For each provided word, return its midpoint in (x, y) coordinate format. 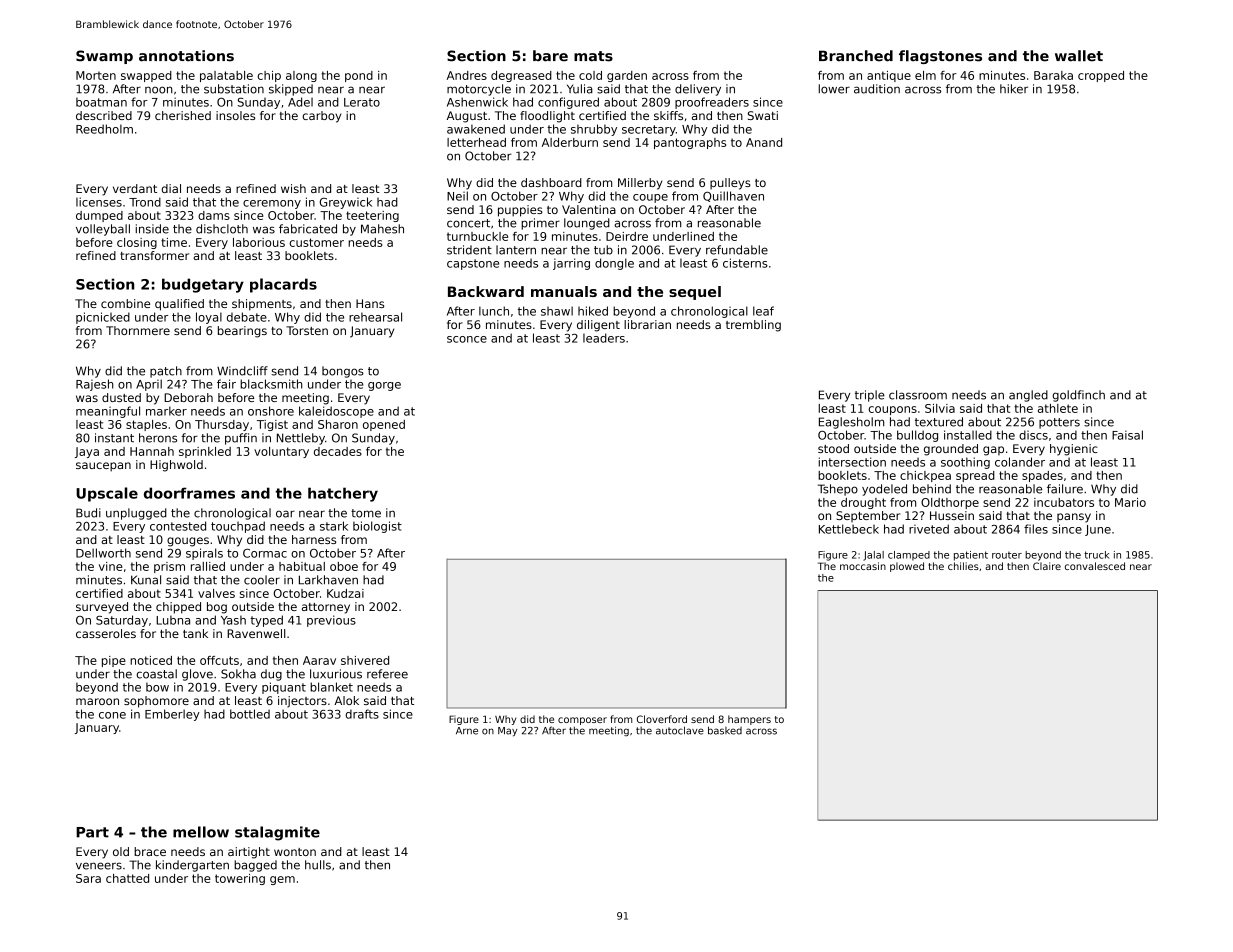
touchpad (238, 527)
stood (833, 448)
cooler (262, 580)
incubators (1064, 502)
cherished (183, 115)
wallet (1079, 56)
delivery (698, 90)
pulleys (730, 184)
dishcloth (222, 229)
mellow (201, 832)
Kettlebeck (849, 529)
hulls (318, 865)
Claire (1047, 566)
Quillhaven (733, 196)
